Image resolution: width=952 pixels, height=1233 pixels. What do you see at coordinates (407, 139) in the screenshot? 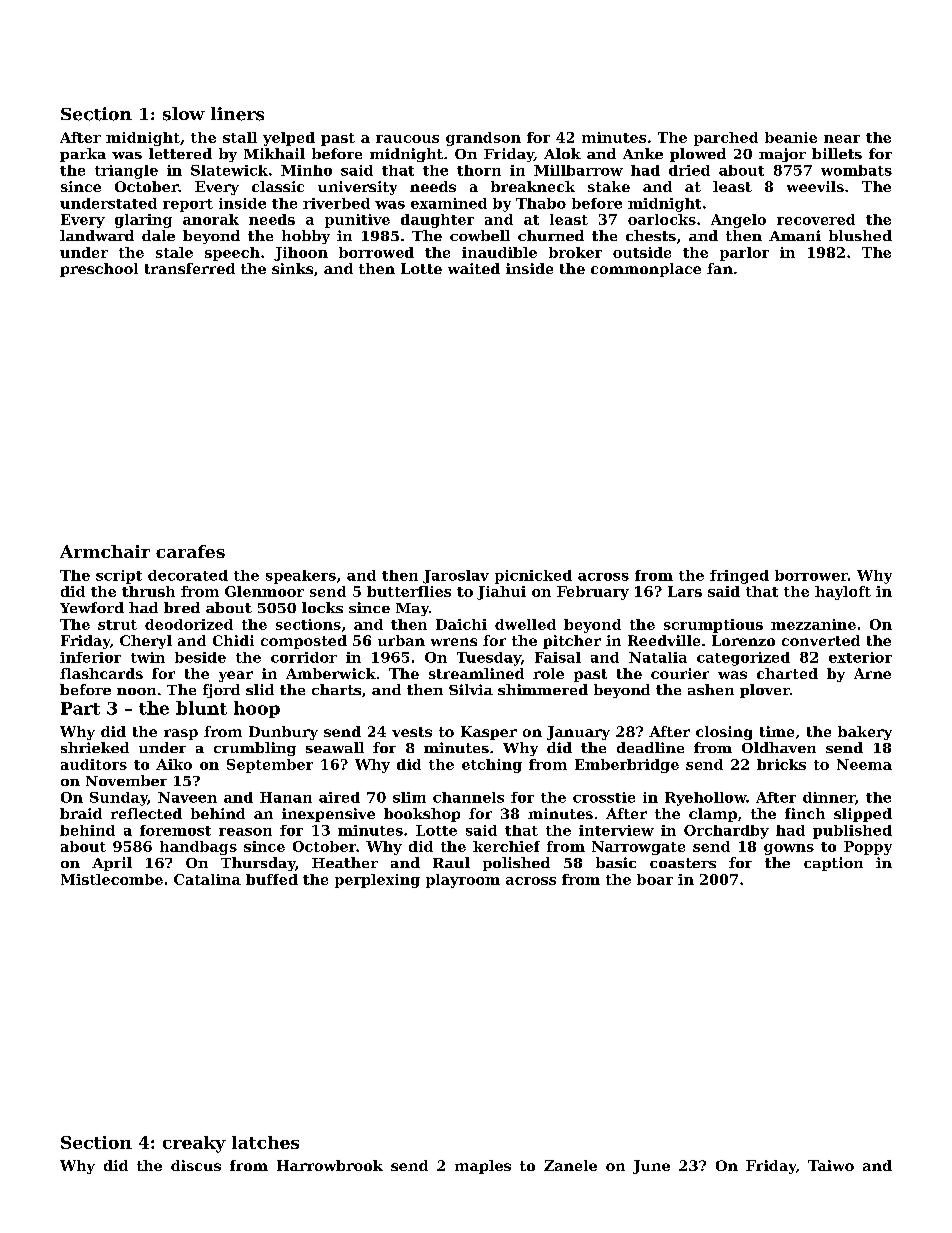
I see `raucous` at bounding box center [407, 139].
